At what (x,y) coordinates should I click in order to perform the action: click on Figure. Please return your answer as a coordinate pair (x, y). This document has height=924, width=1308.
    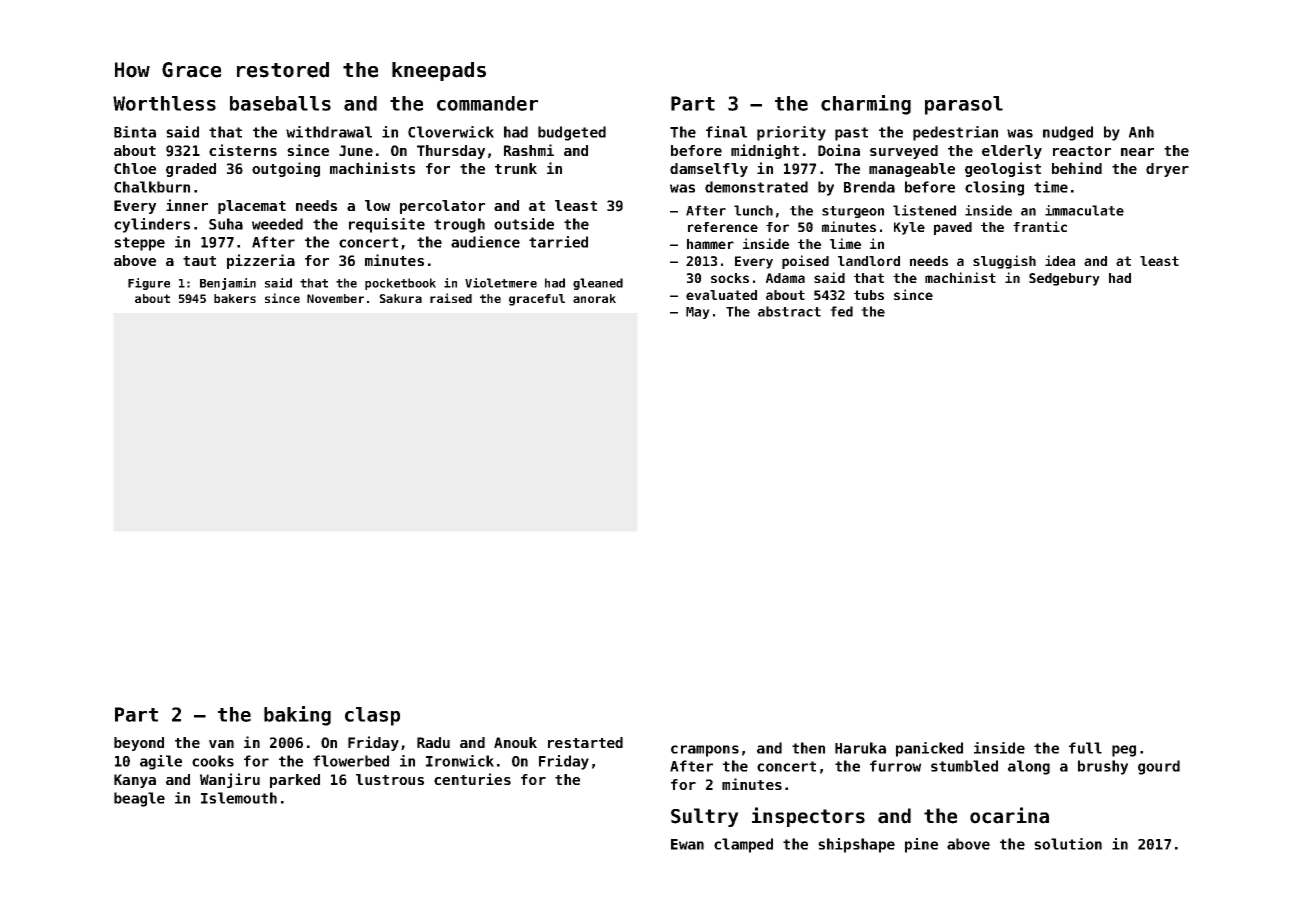
    Looking at the image, I should click on (149, 284).
